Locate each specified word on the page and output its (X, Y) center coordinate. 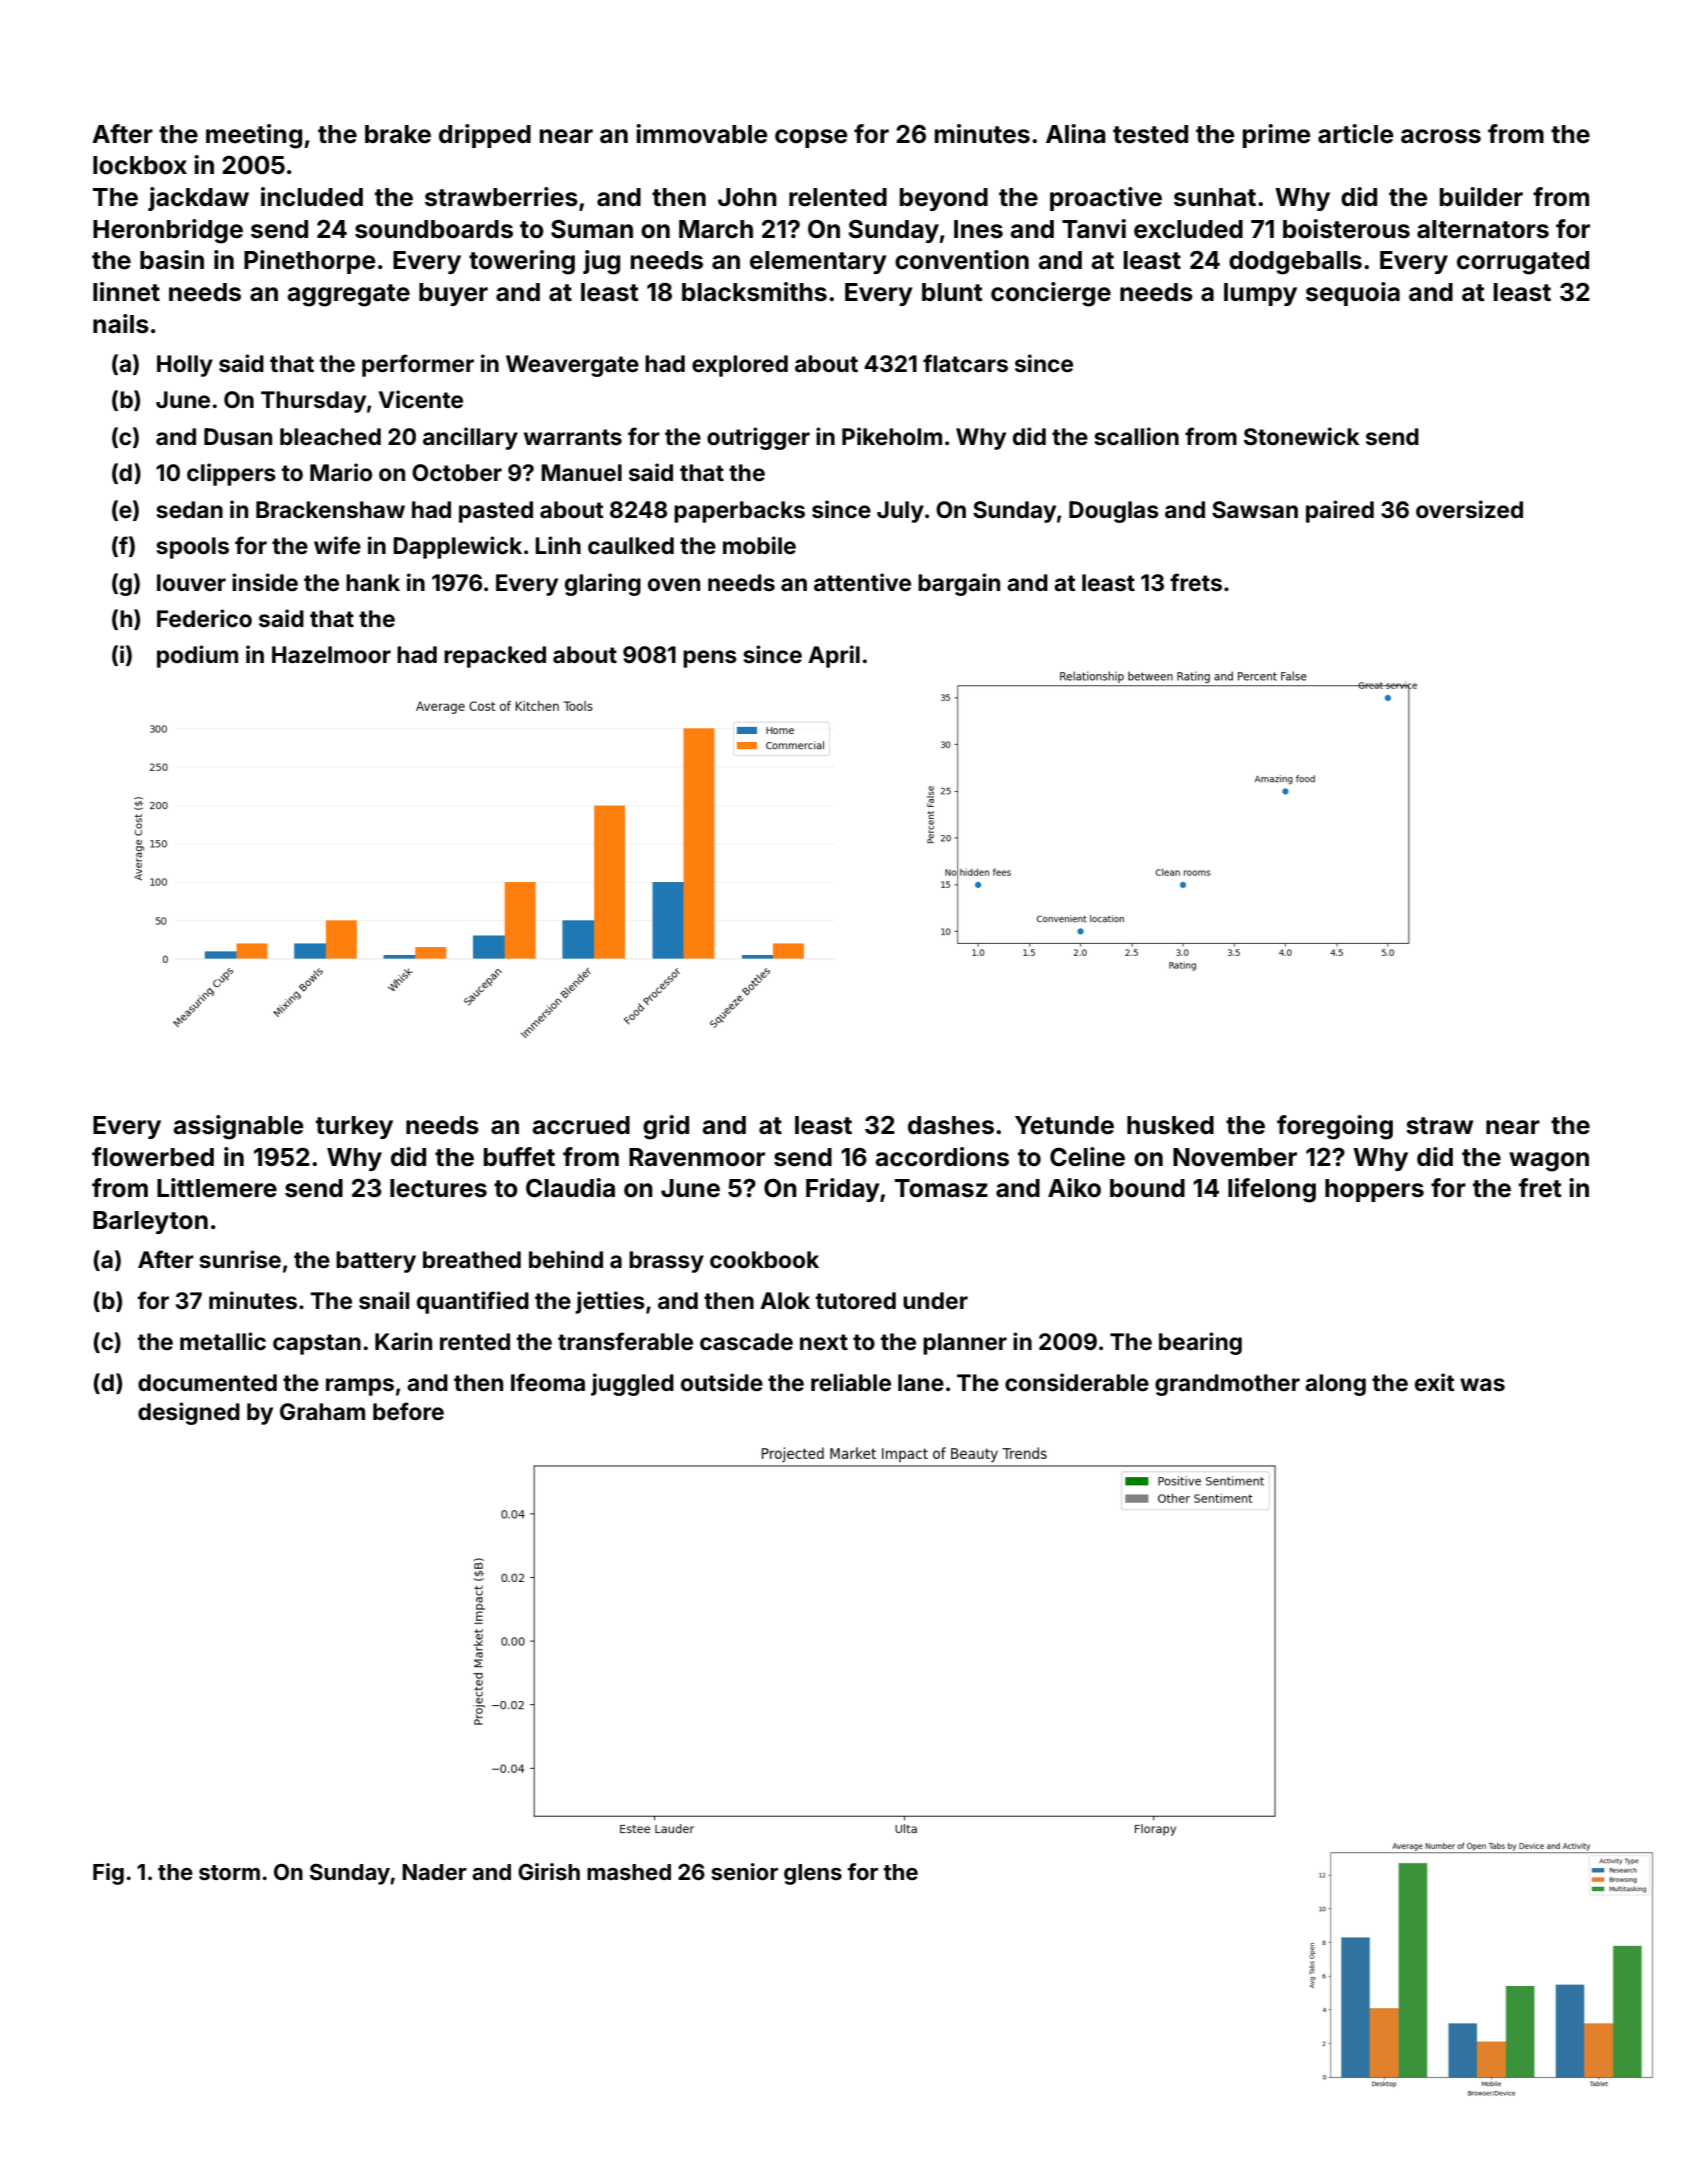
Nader (434, 1872)
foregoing (1335, 1127)
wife (337, 545)
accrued (581, 1125)
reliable (851, 1382)
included (312, 197)
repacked (495, 657)
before (408, 1411)
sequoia (1353, 294)
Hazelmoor (331, 655)
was (1482, 1385)
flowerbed (153, 1157)
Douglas (1114, 512)
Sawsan (1255, 510)
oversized (1469, 509)
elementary (818, 262)
